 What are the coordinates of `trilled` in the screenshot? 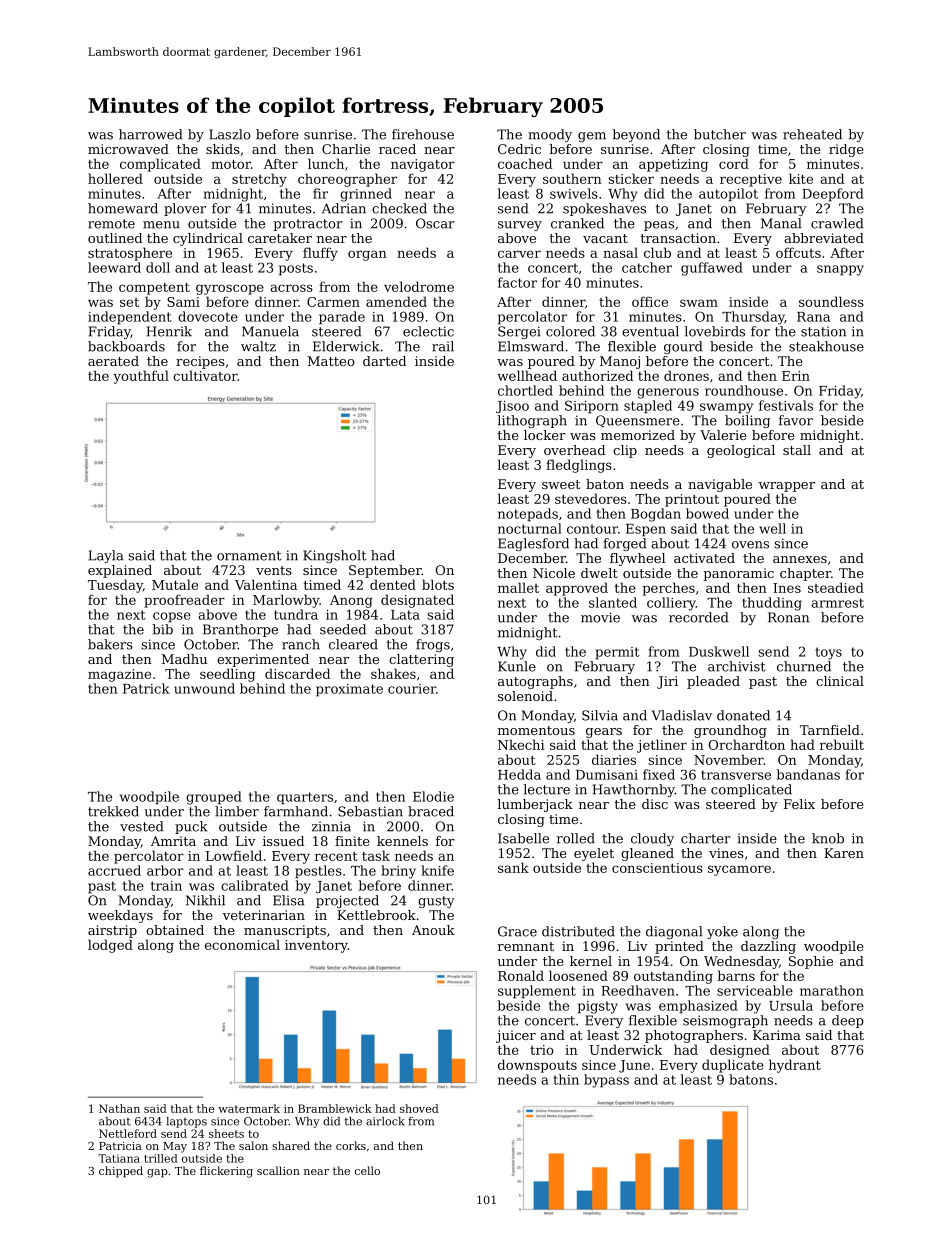 It's located at (161, 1158).
